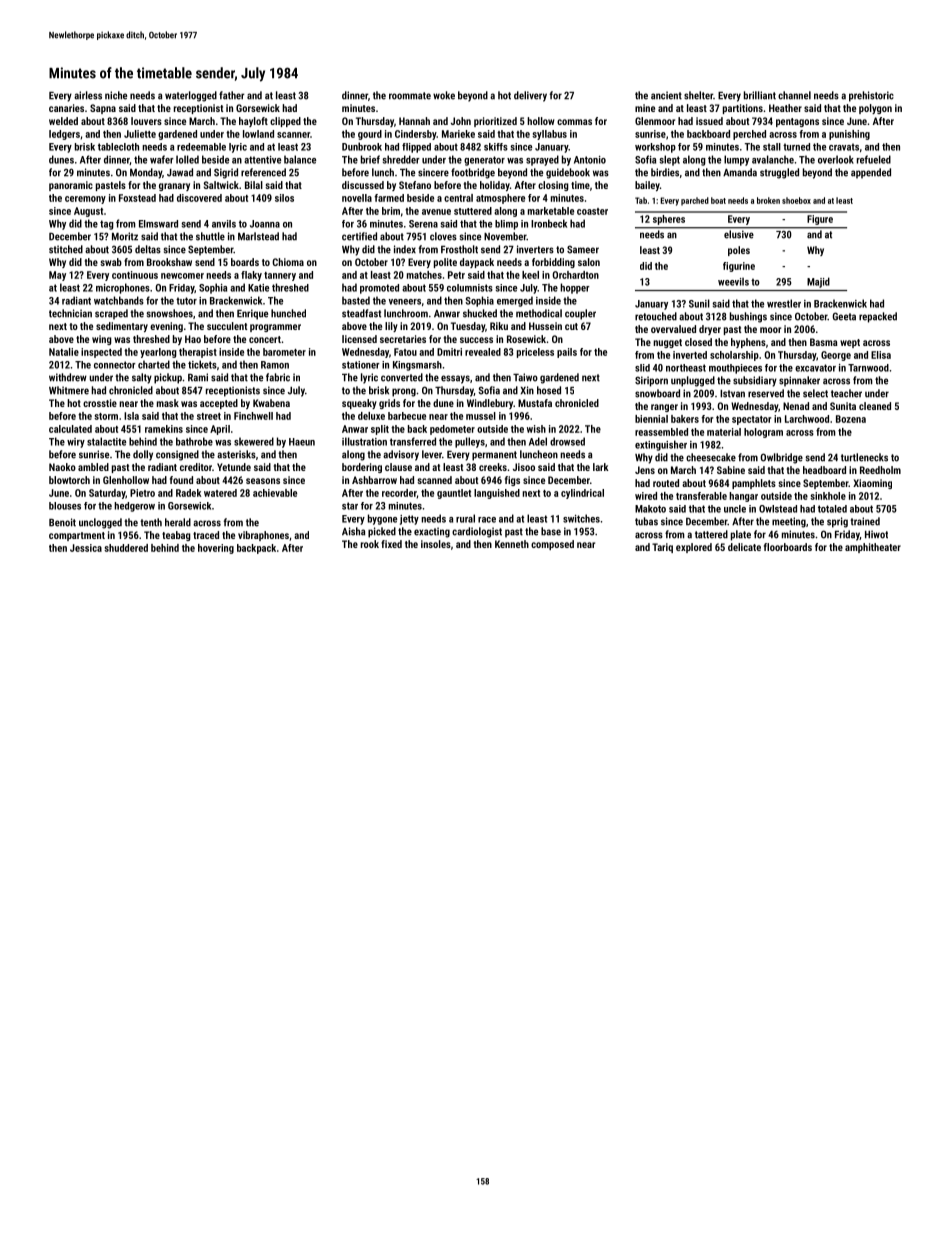  What do you see at coordinates (515, 301) in the screenshot?
I see `emerged` at bounding box center [515, 301].
